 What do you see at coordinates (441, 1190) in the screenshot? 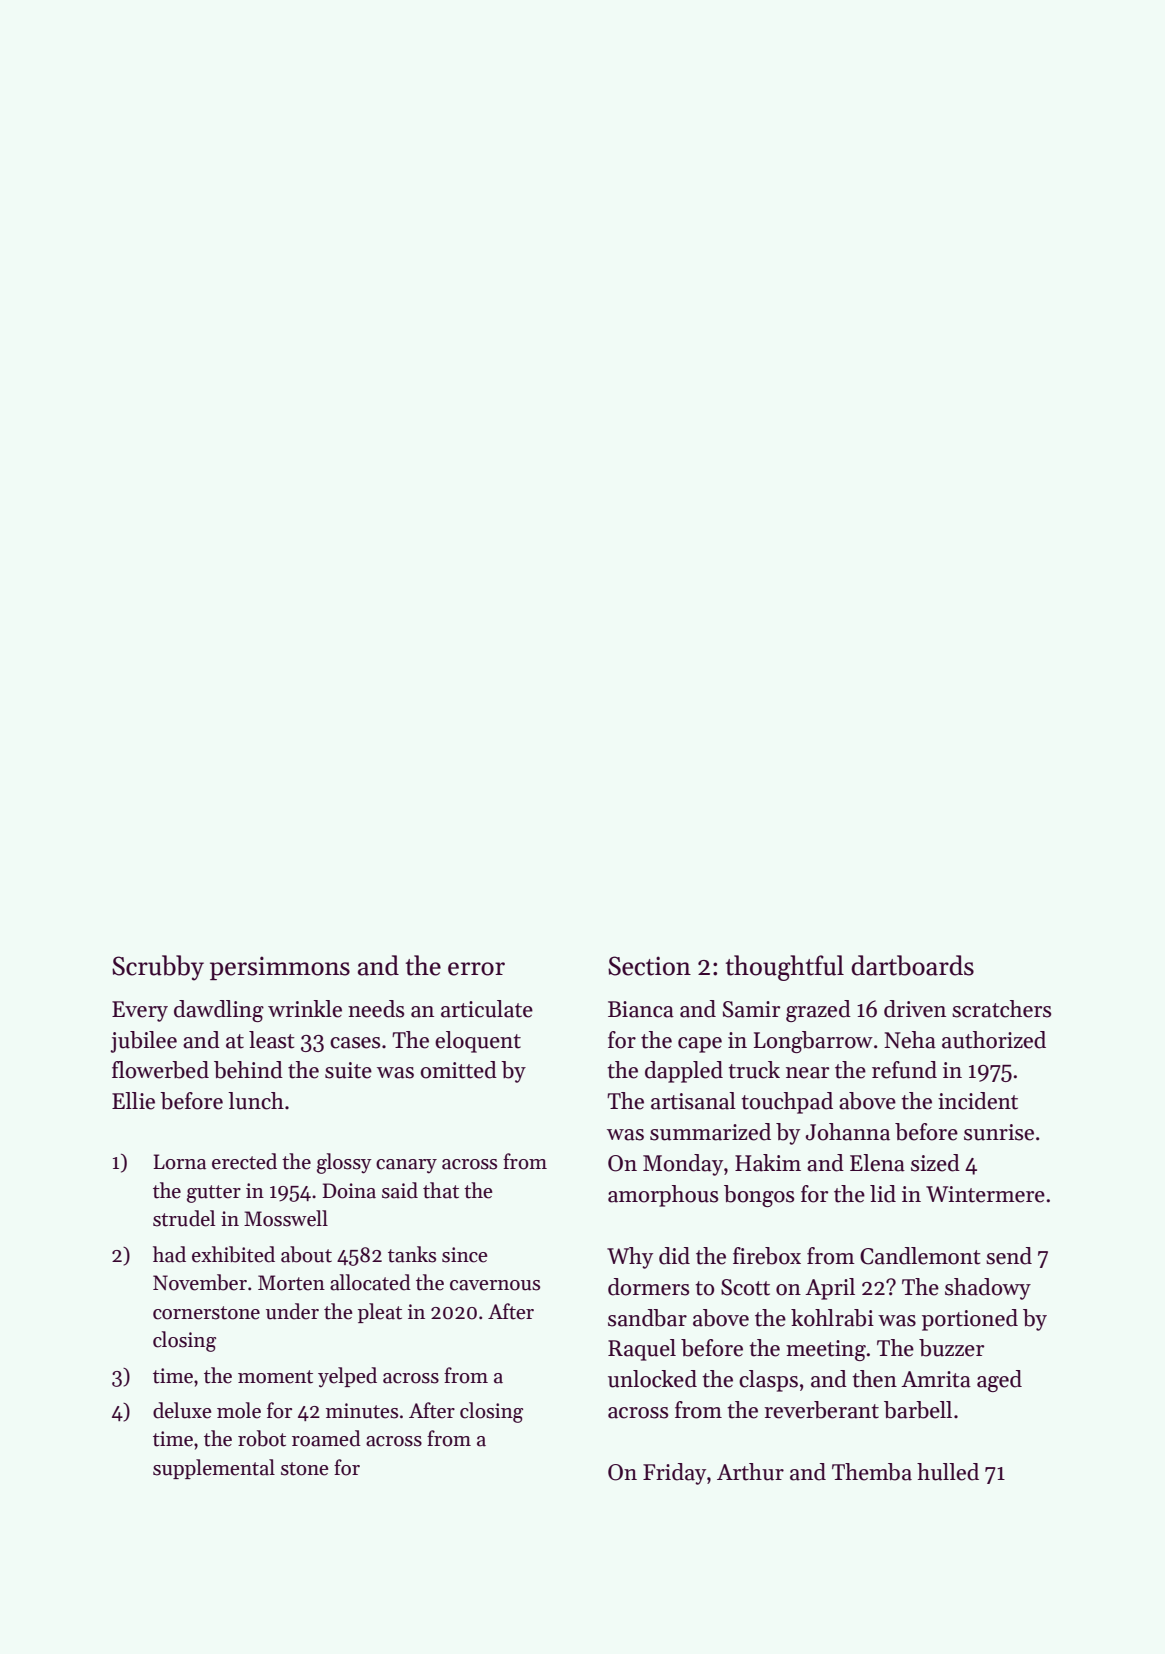
I see `that` at bounding box center [441, 1190].
